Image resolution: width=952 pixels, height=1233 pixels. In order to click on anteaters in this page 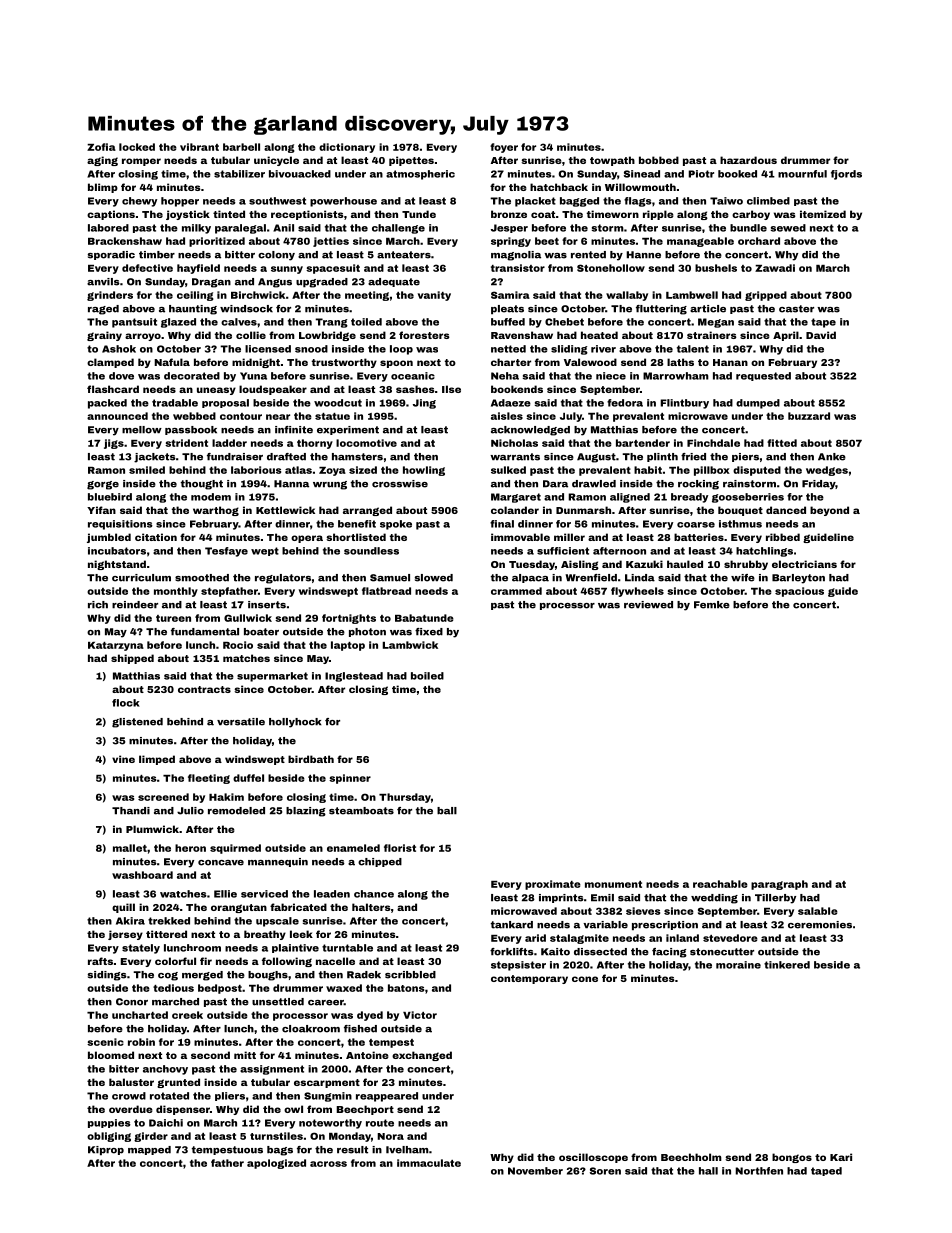, I will do `click(404, 255)`.
